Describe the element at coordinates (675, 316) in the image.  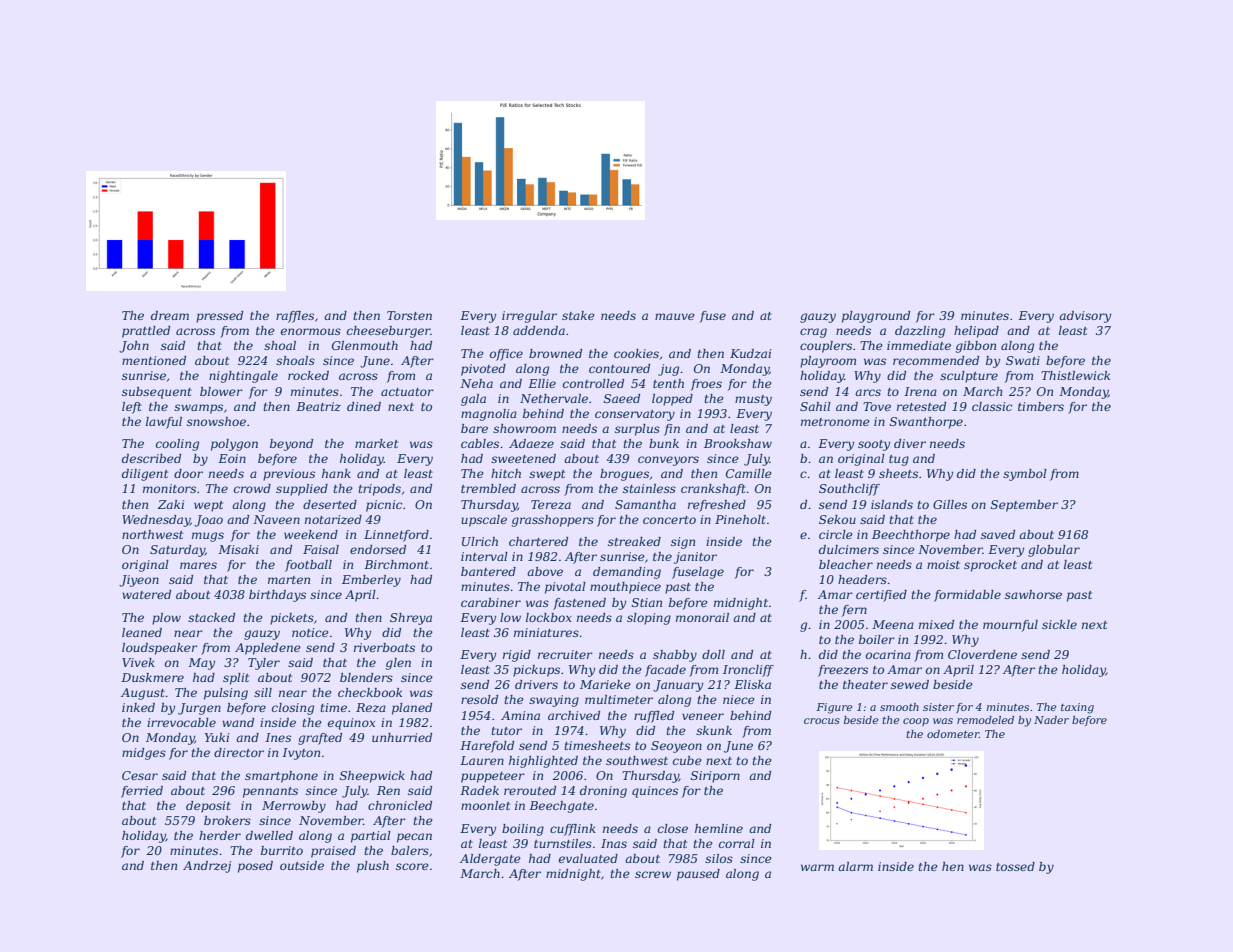
I see `mauve` at that location.
